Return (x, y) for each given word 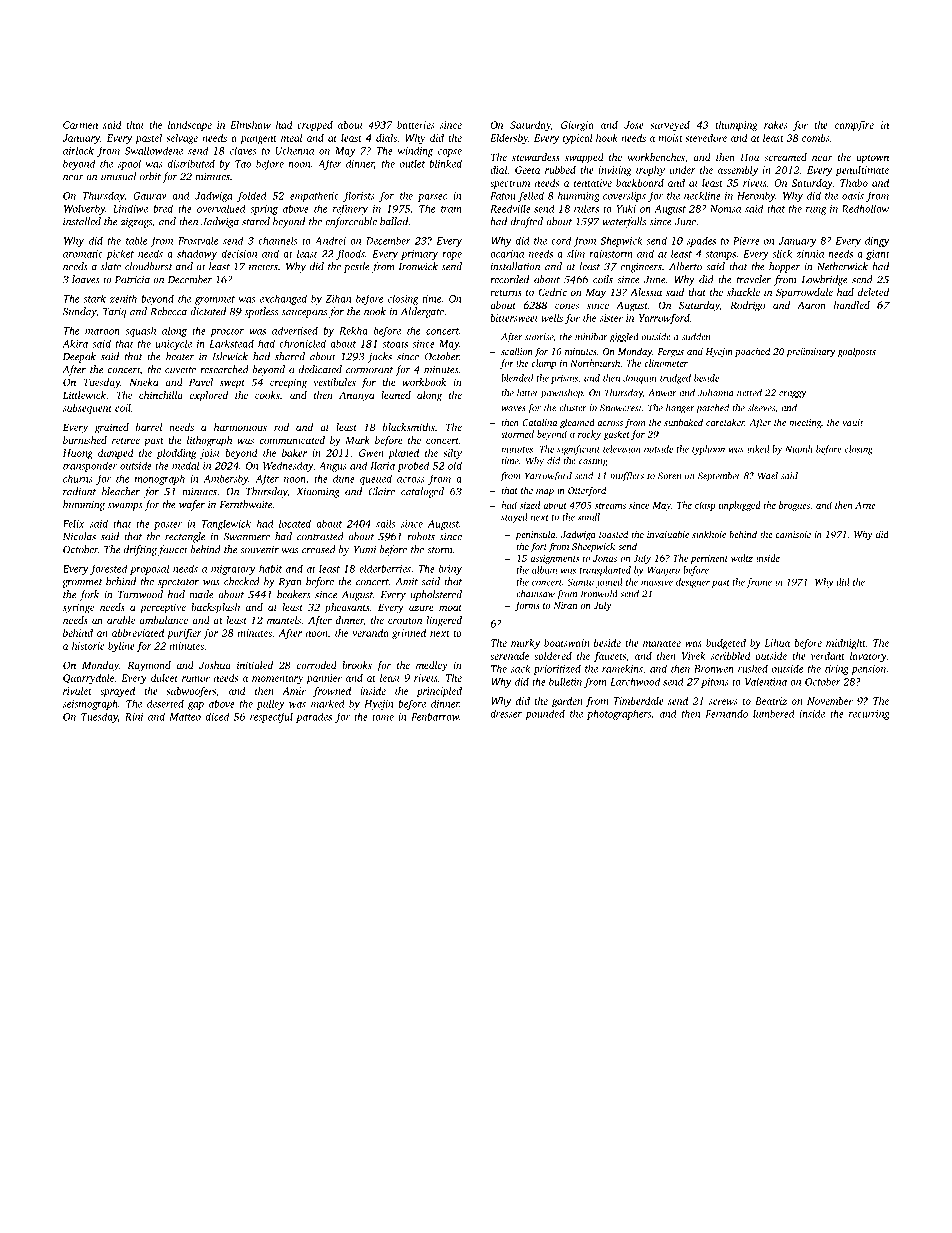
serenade (509, 656)
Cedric (552, 292)
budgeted (726, 644)
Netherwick (842, 266)
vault (852, 422)
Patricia (132, 280)
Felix (74, 523)
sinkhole (709, 534)
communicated (292, 440)
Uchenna (294, 150)
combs (815, 138)
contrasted (320, 536)
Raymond (149, 666)
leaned (396, 395)
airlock (78, 150)
